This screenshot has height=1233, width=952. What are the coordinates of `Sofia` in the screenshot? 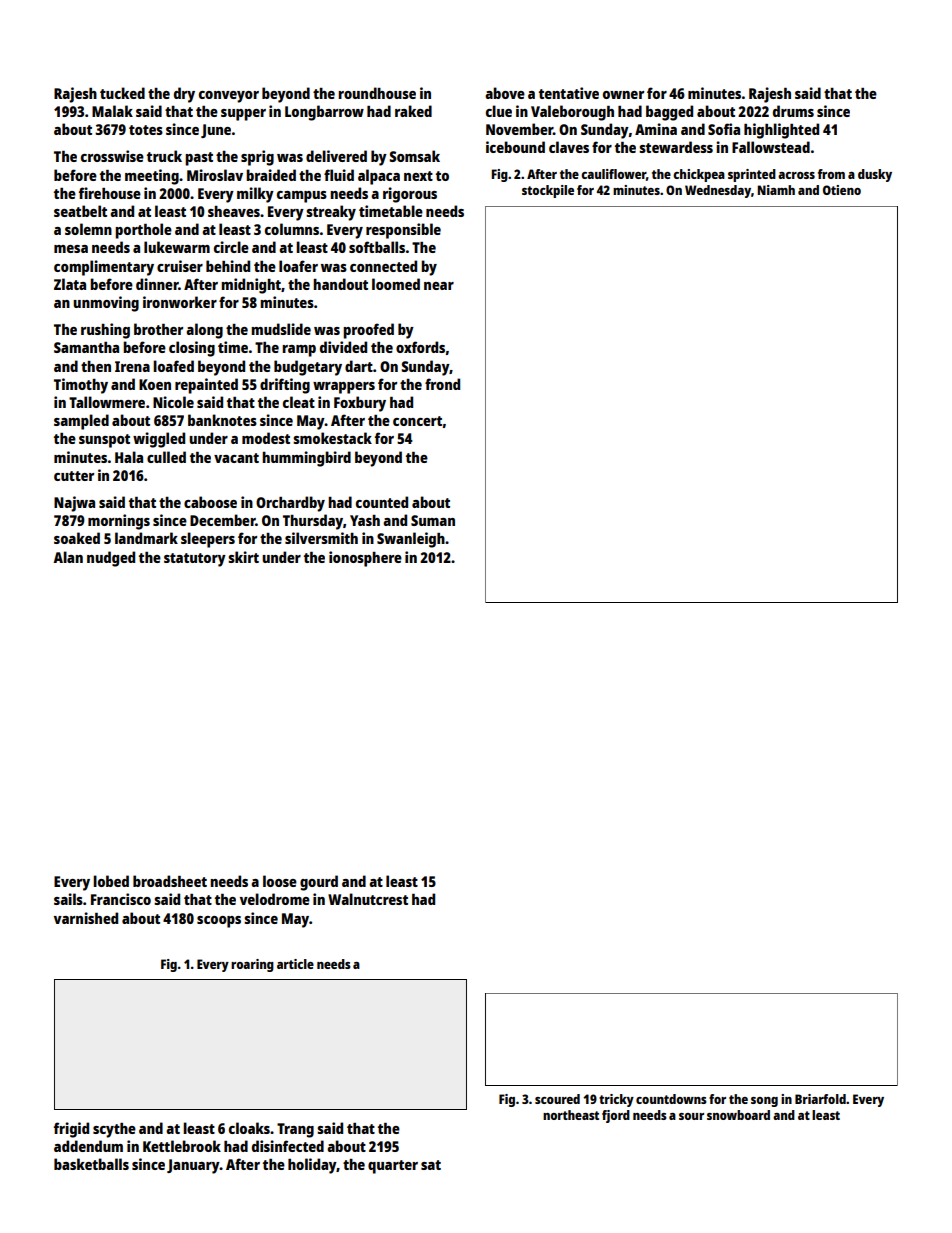 It's located at (724, 129).
